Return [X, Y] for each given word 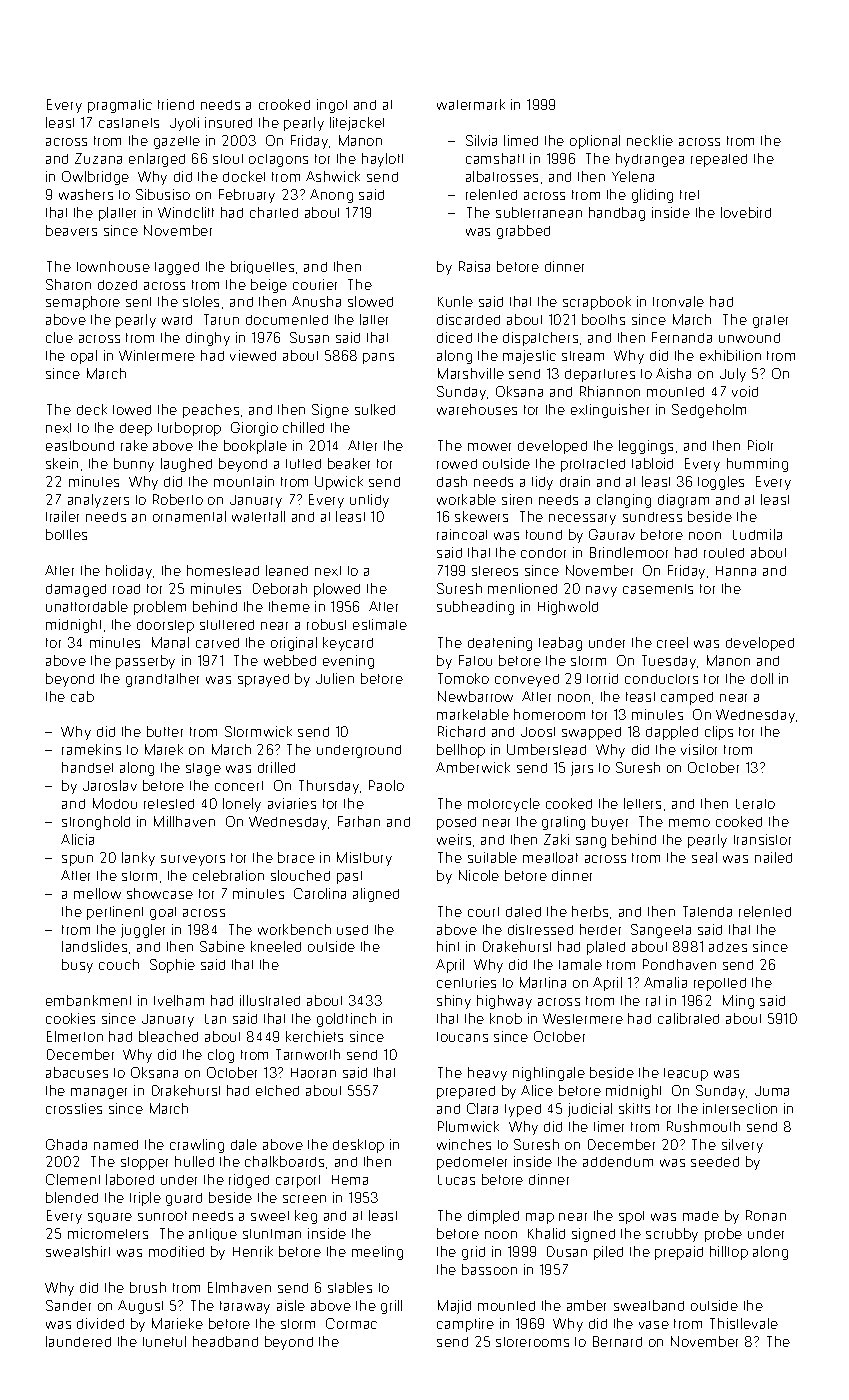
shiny [454, 1002]
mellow [97, 893]
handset [87, 767]
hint [448, 946]
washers [86, 194]
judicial [590, 1110]
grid [473, 1253]
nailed [773, 857]
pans [378, 358]
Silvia [481, 140]
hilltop [729, 1253]
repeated [719, 160]
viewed [253, 355]
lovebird [746, 212]
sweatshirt [78, 1251]
